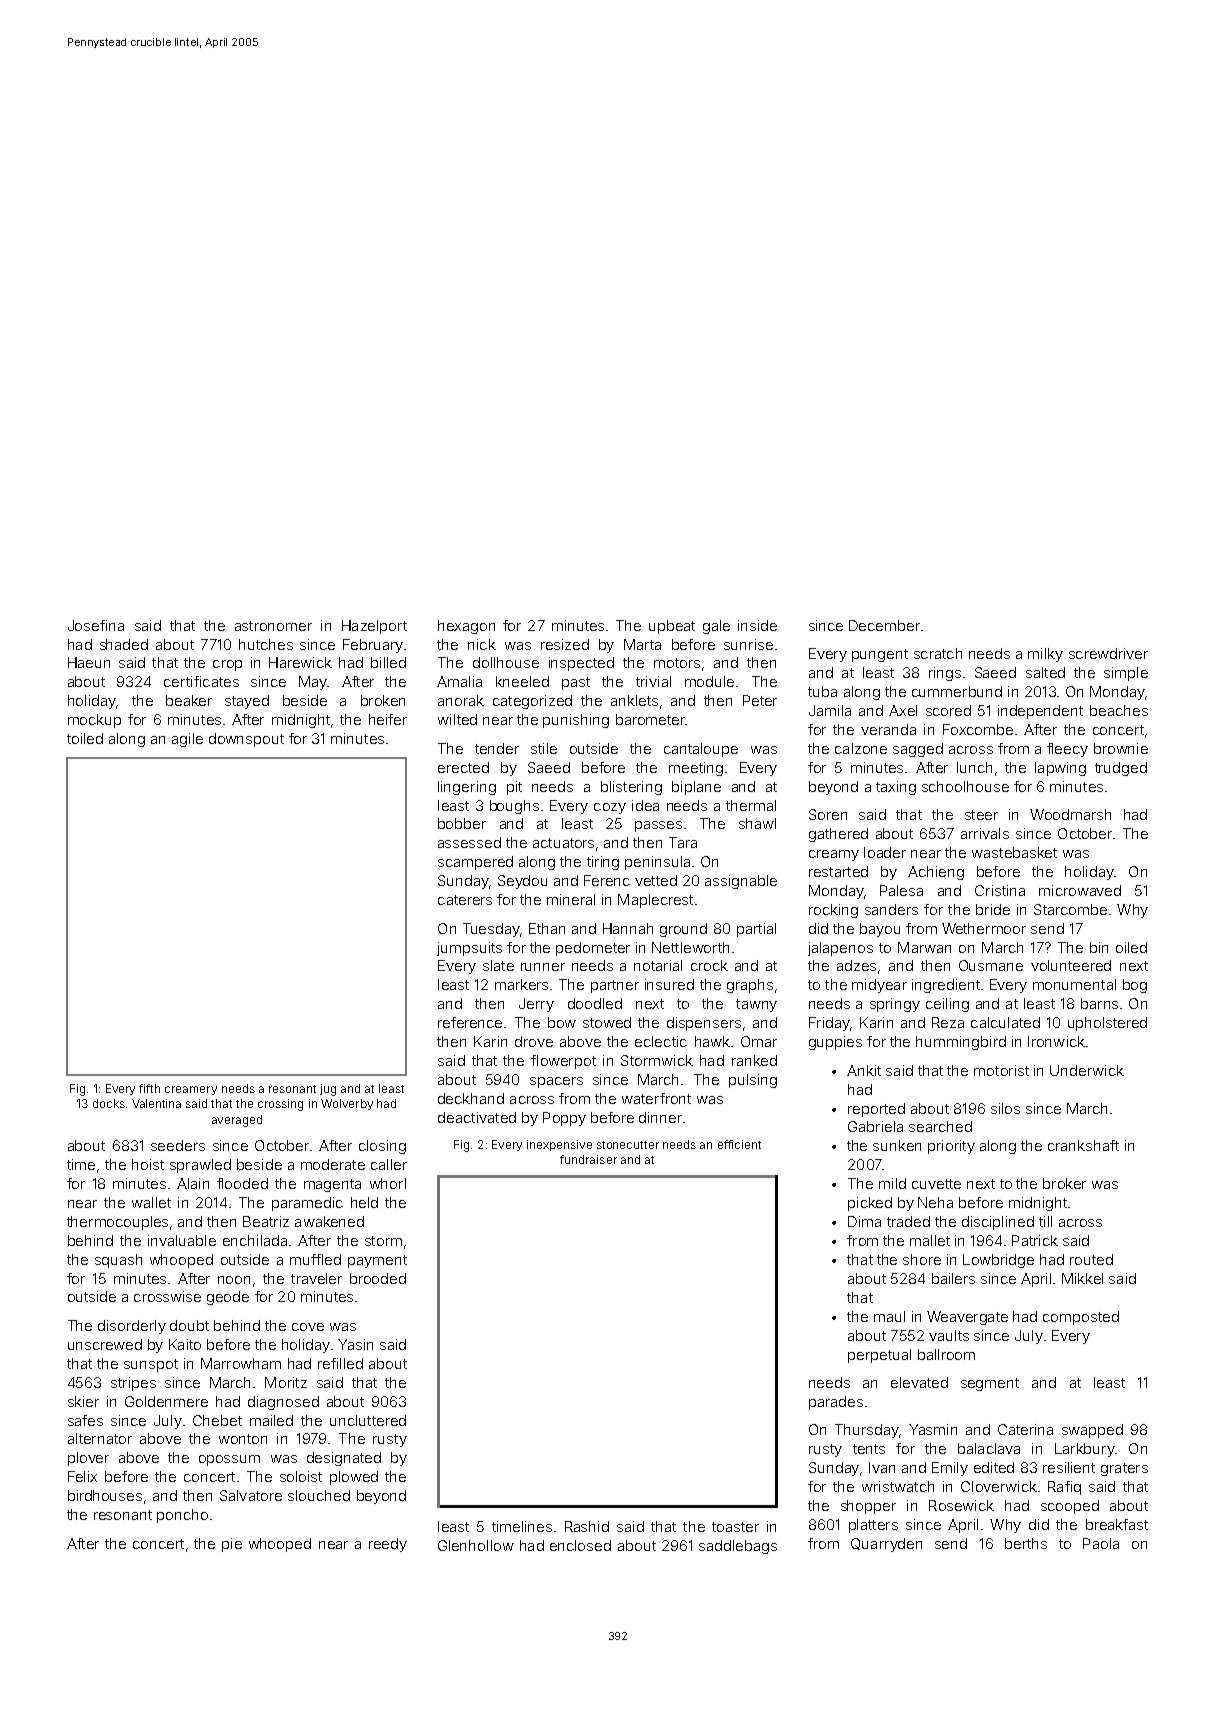 The width and height of the screenshot is (1215, 1718). I want to click on Seydou, so click(522, 882).
